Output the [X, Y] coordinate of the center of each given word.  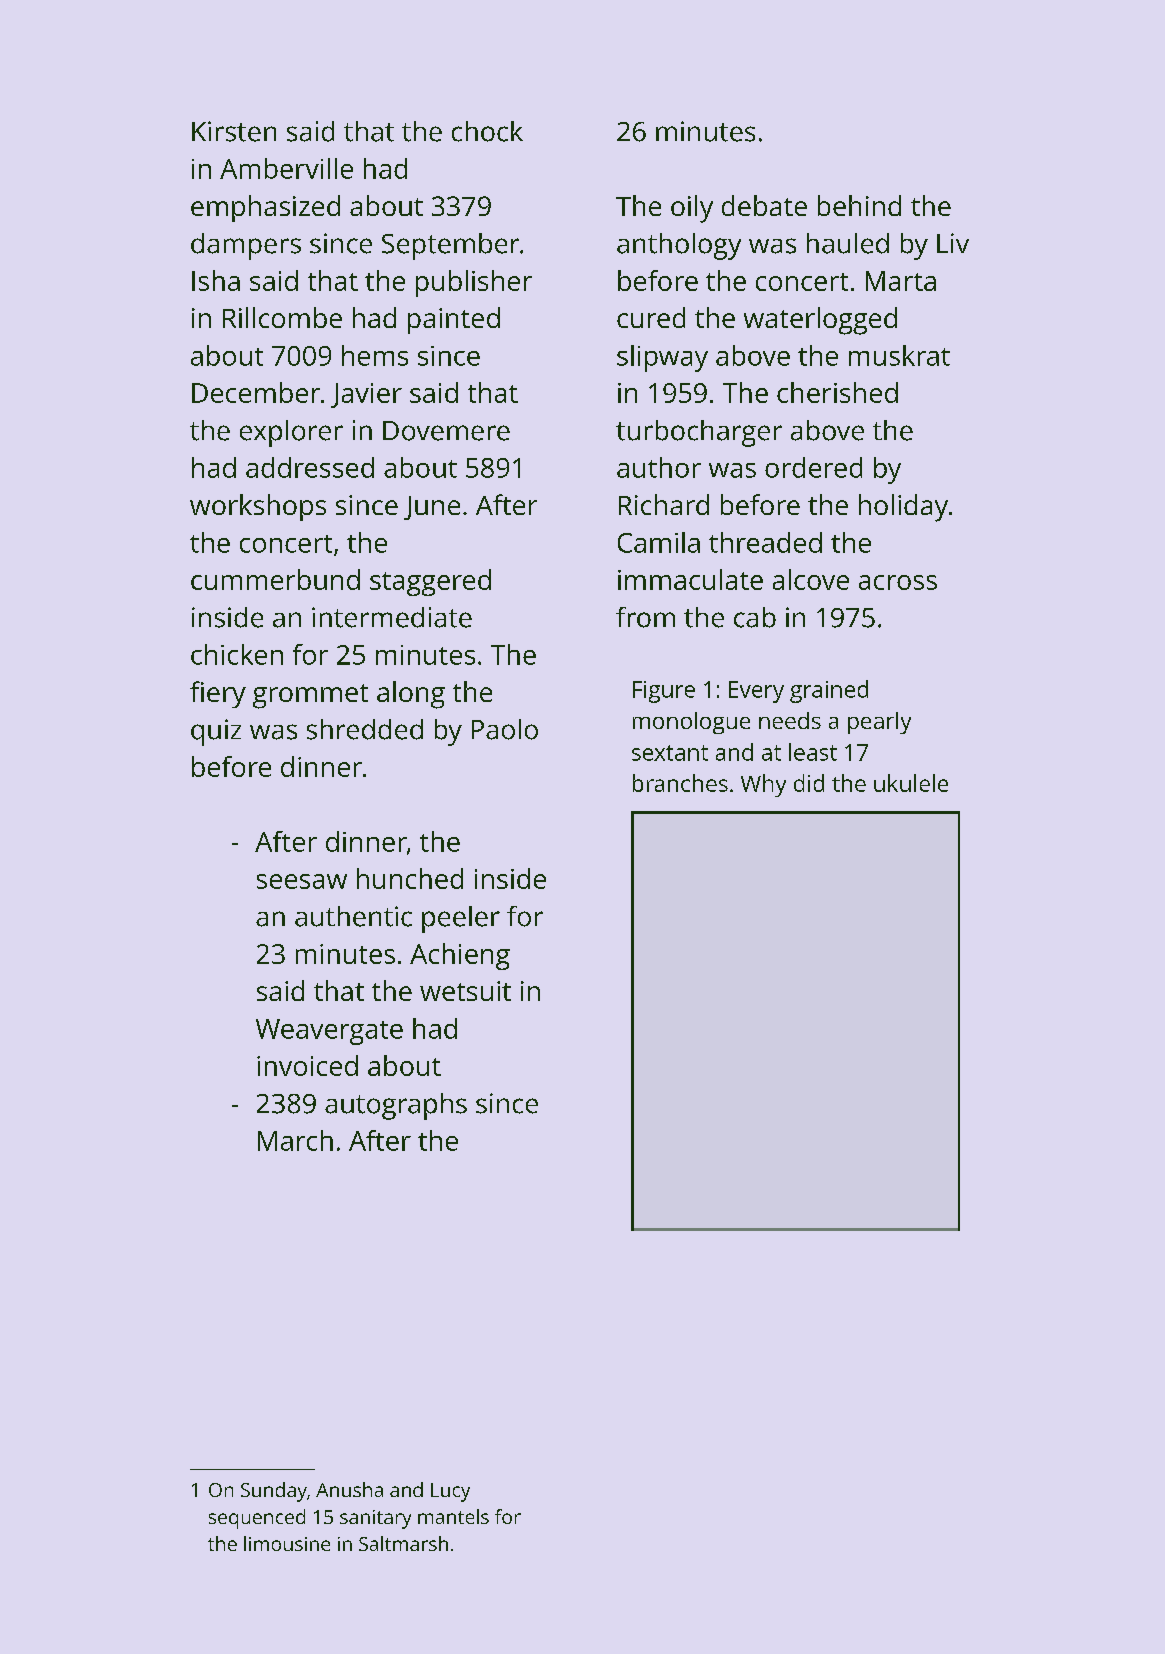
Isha [216, 280]
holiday [903, 508]
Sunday [274, 1492]
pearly [879, 723]
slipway [662, 358]
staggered [430, 582]
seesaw [302, 881]
